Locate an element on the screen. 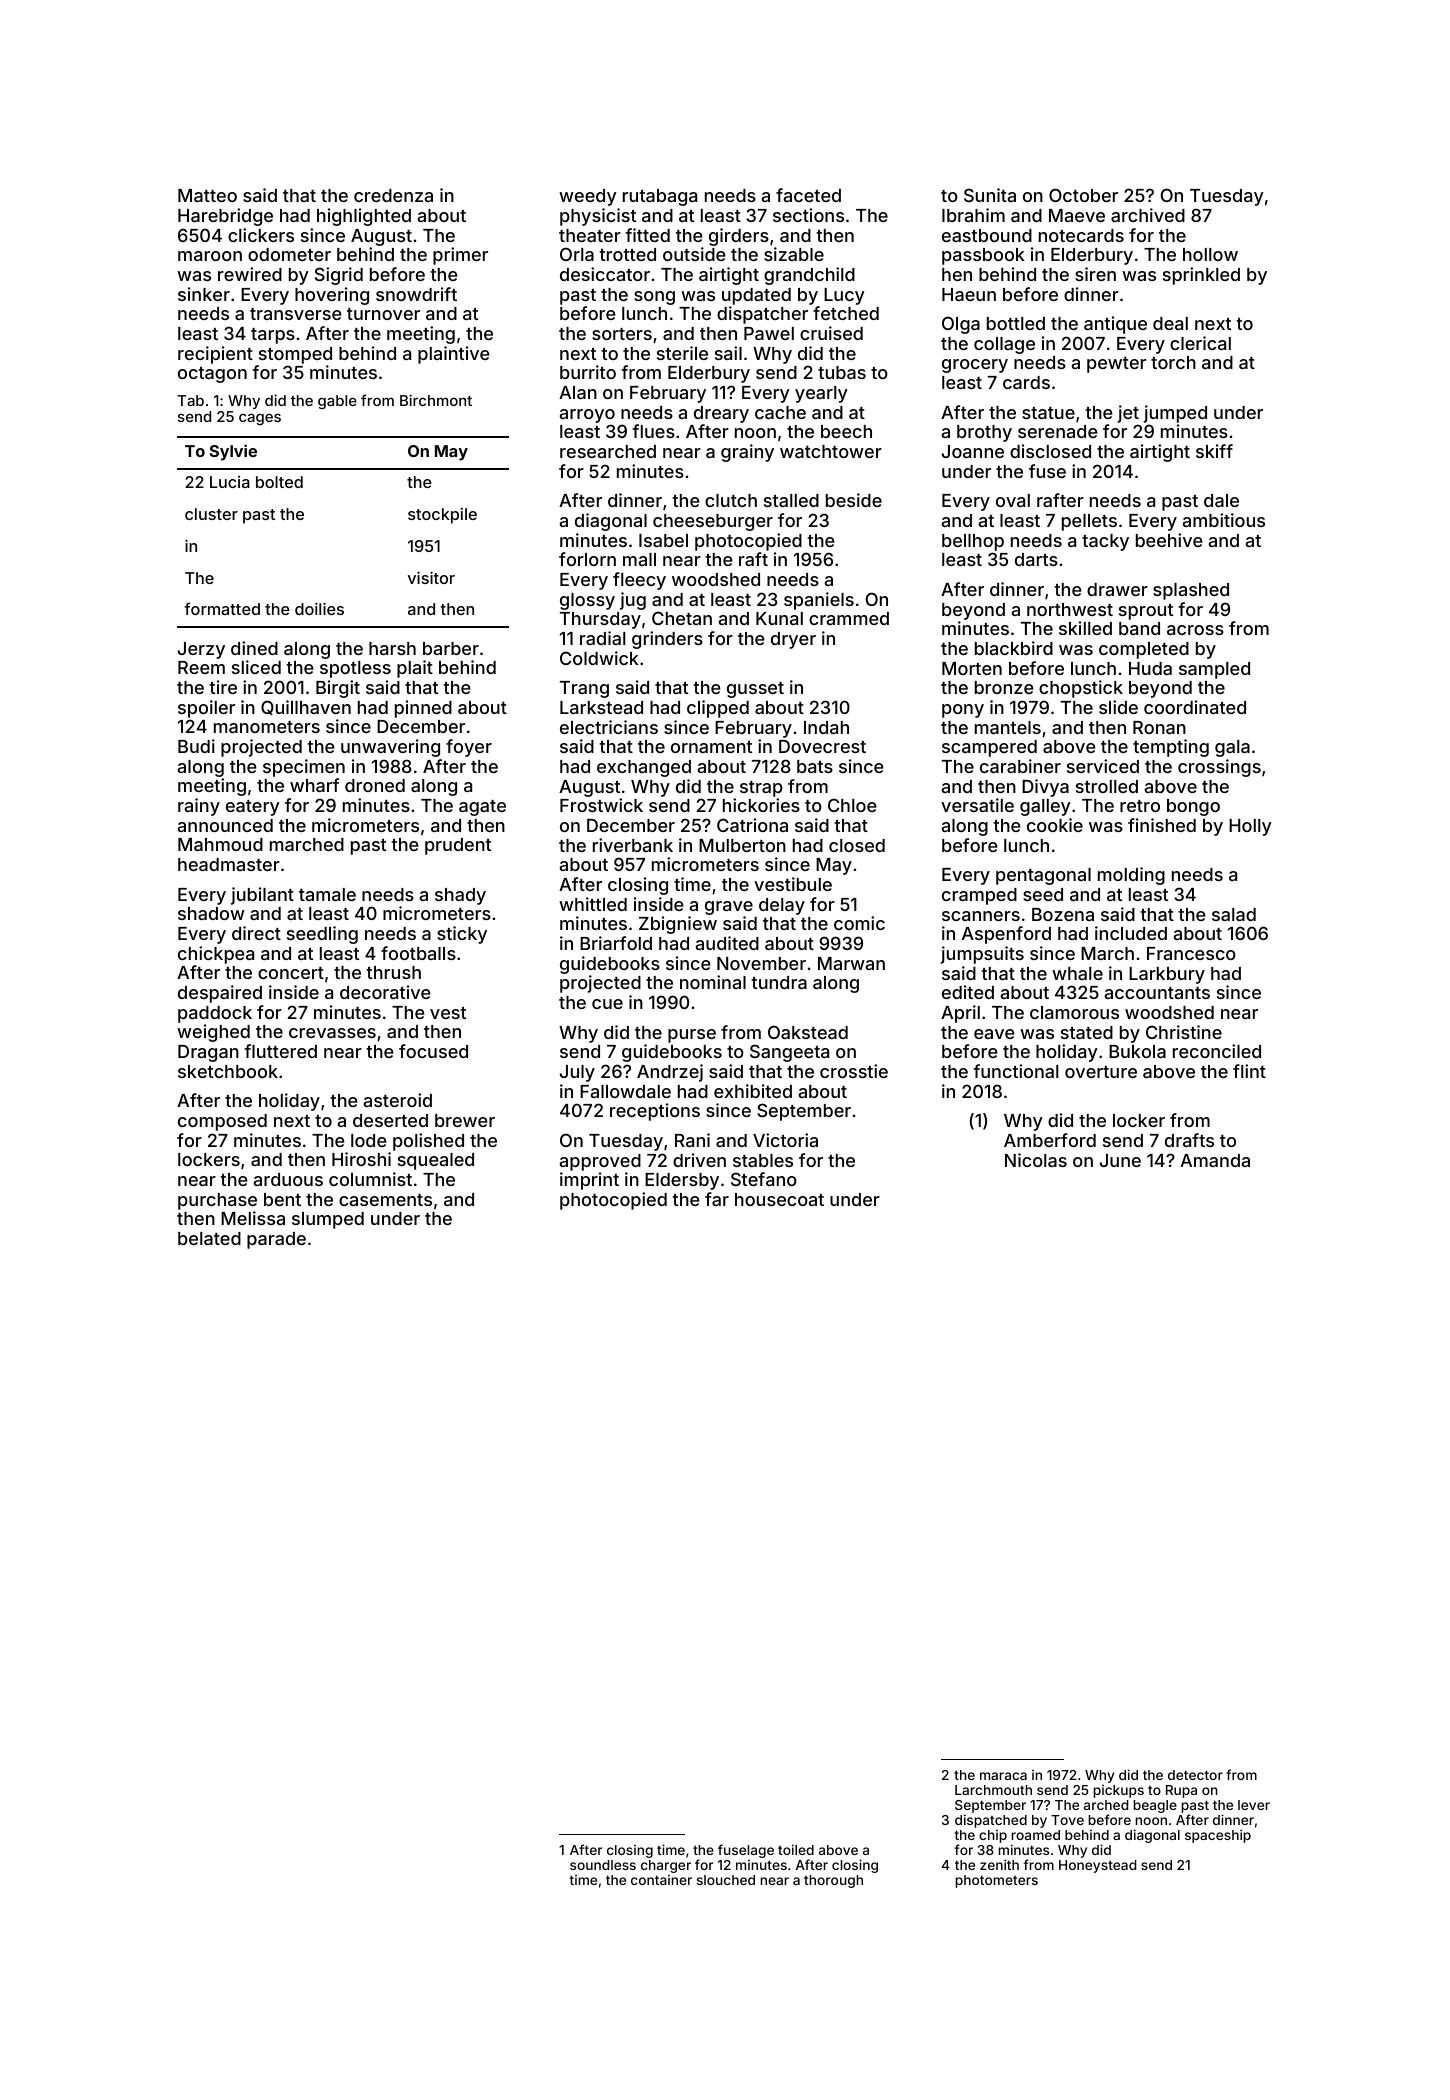 Image resolution: width=1450 pixels, height=2100 pixels. Reem is located at coordinates (201, 667).
